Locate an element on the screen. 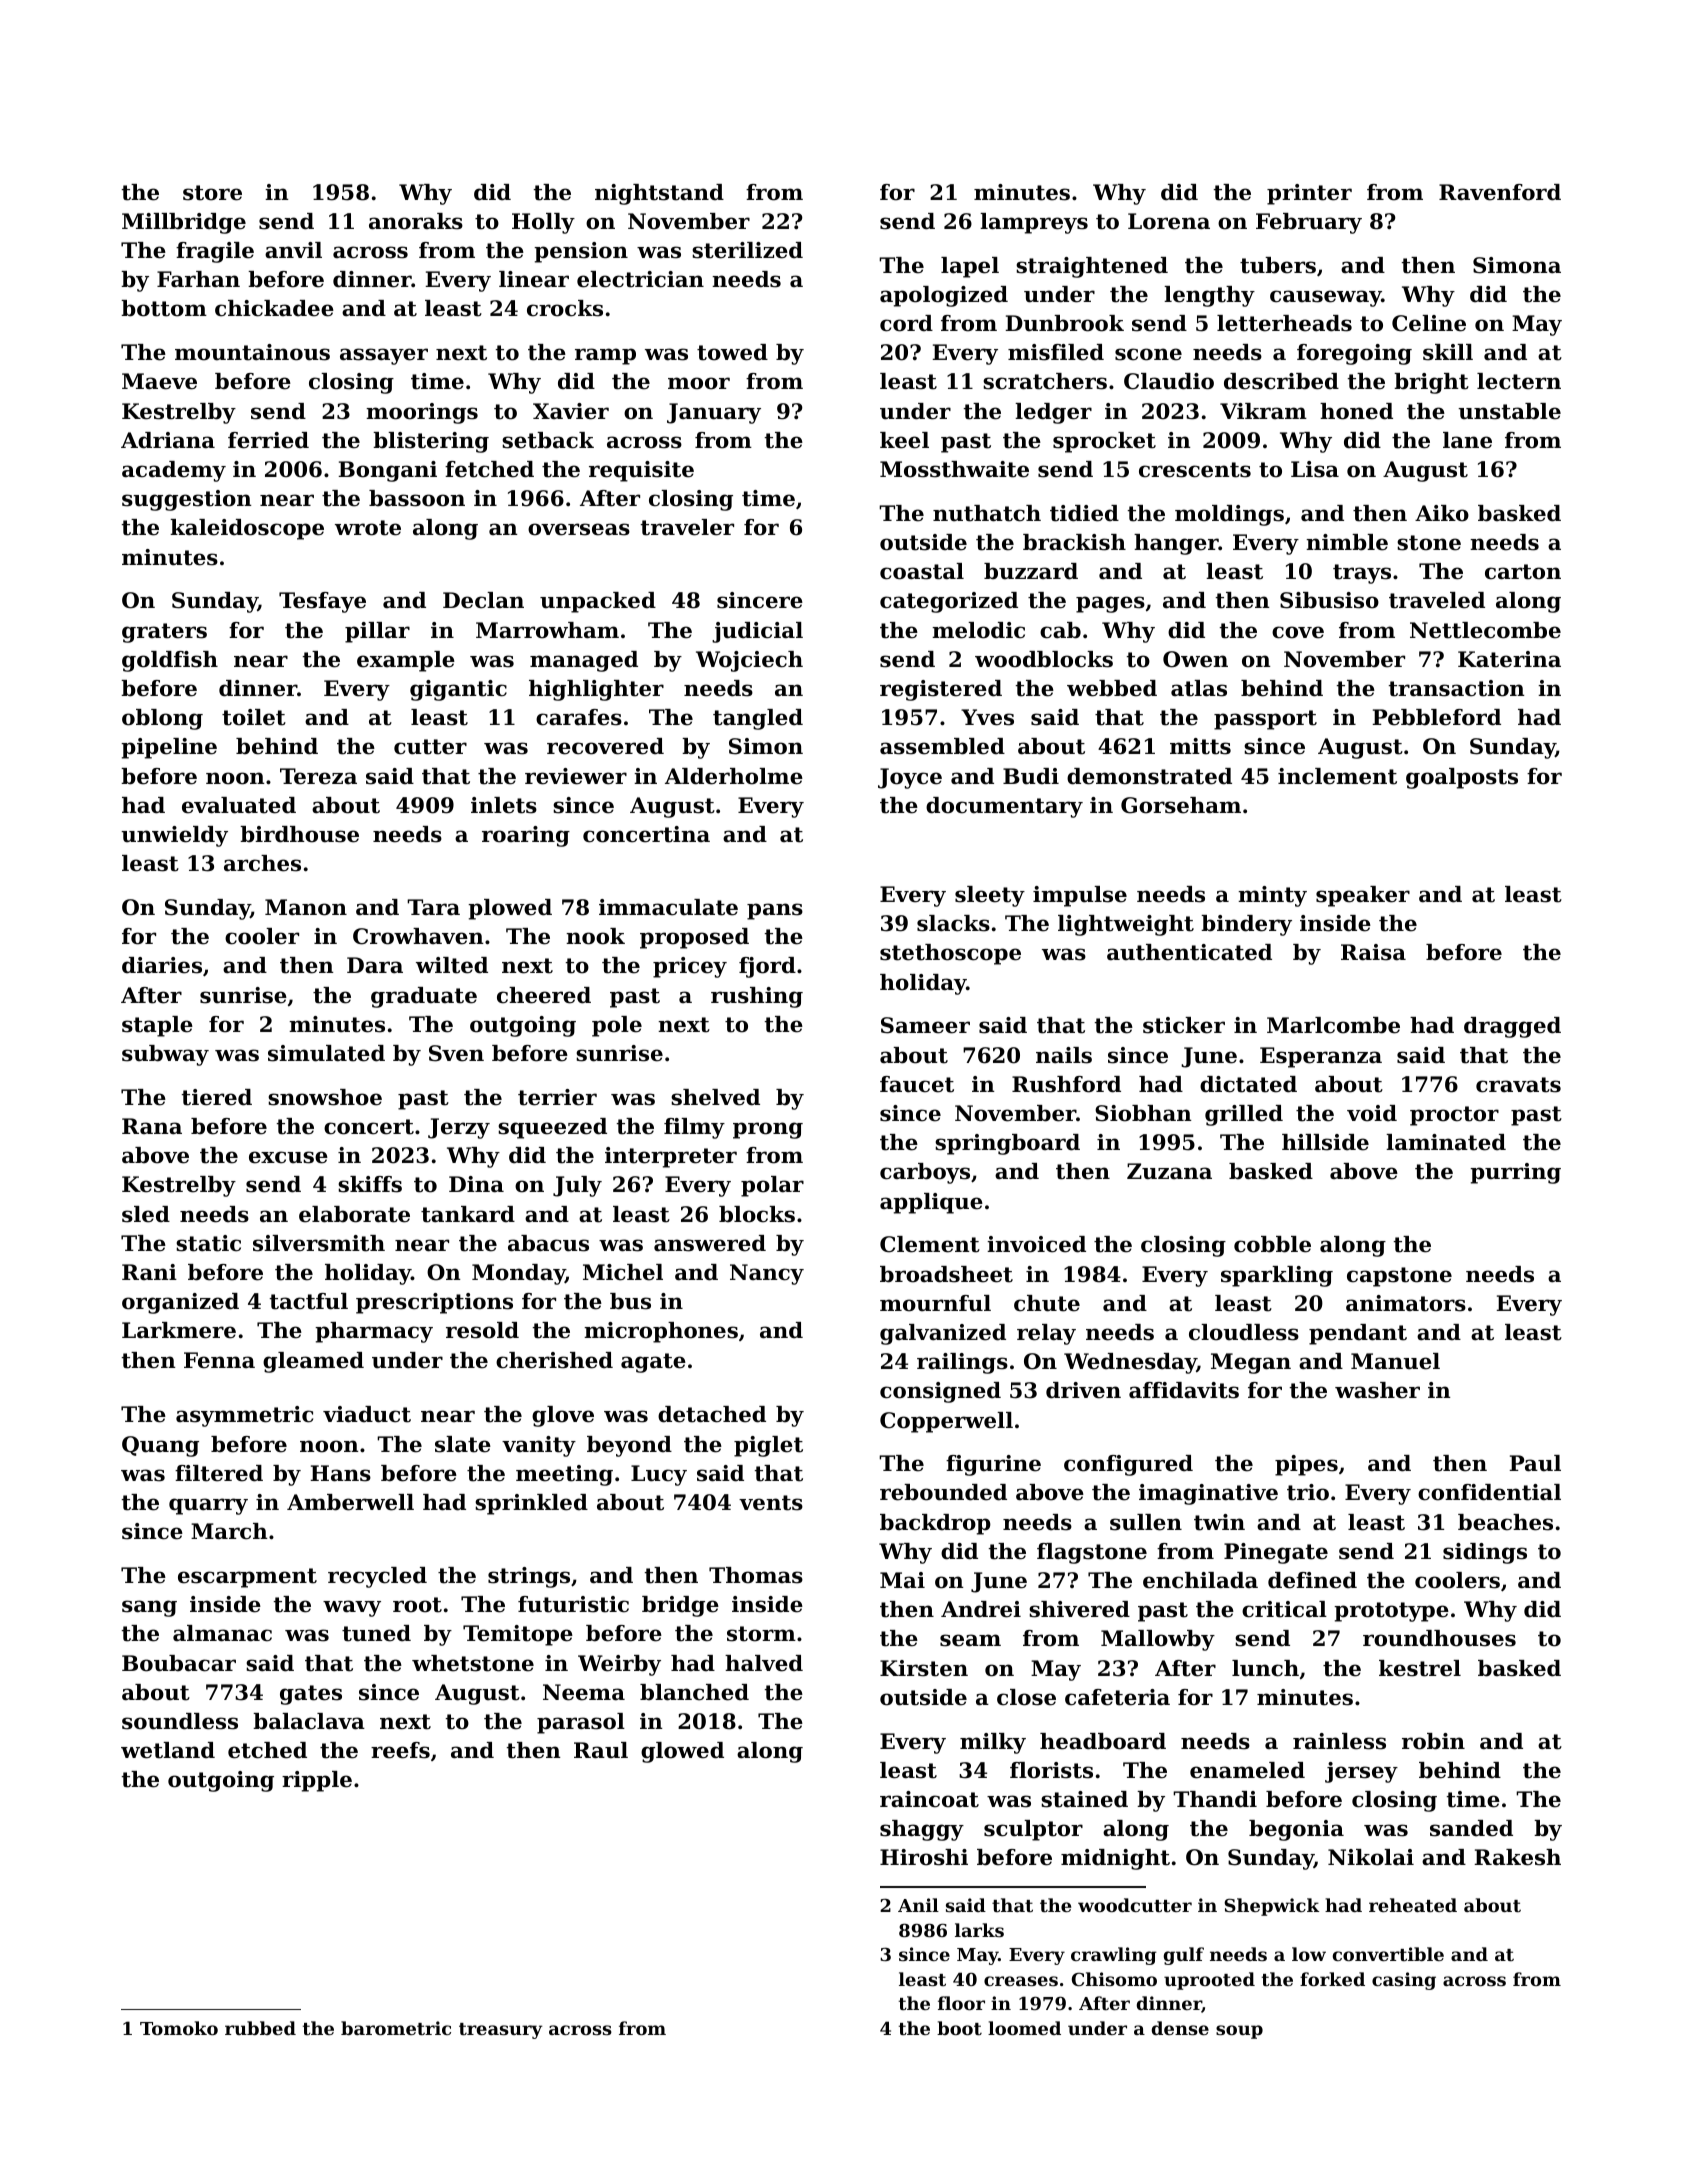  lunch is located at coordinates (1265, 1668).
